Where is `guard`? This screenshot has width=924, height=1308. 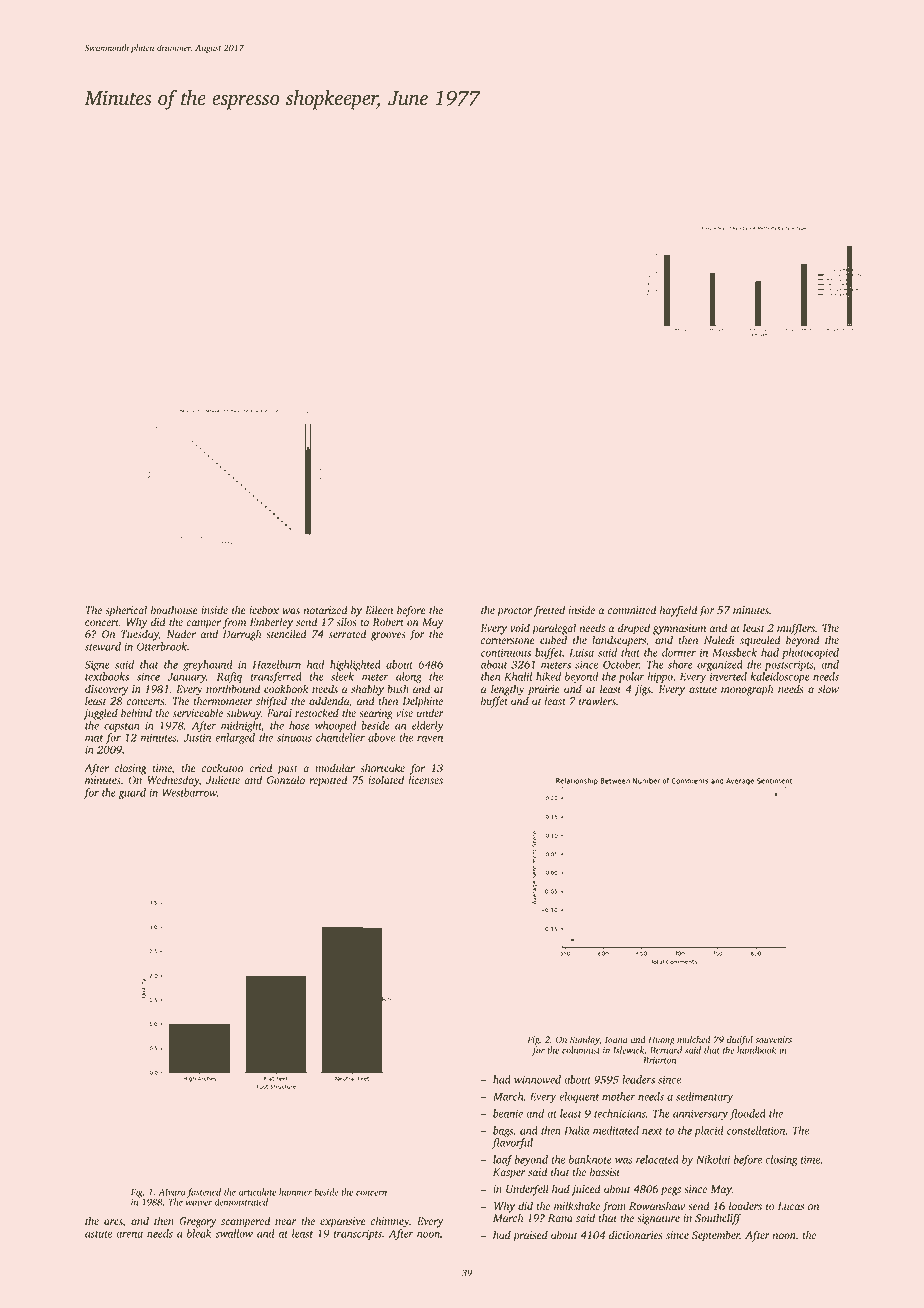 guard is located at coordinates (132, 793).
